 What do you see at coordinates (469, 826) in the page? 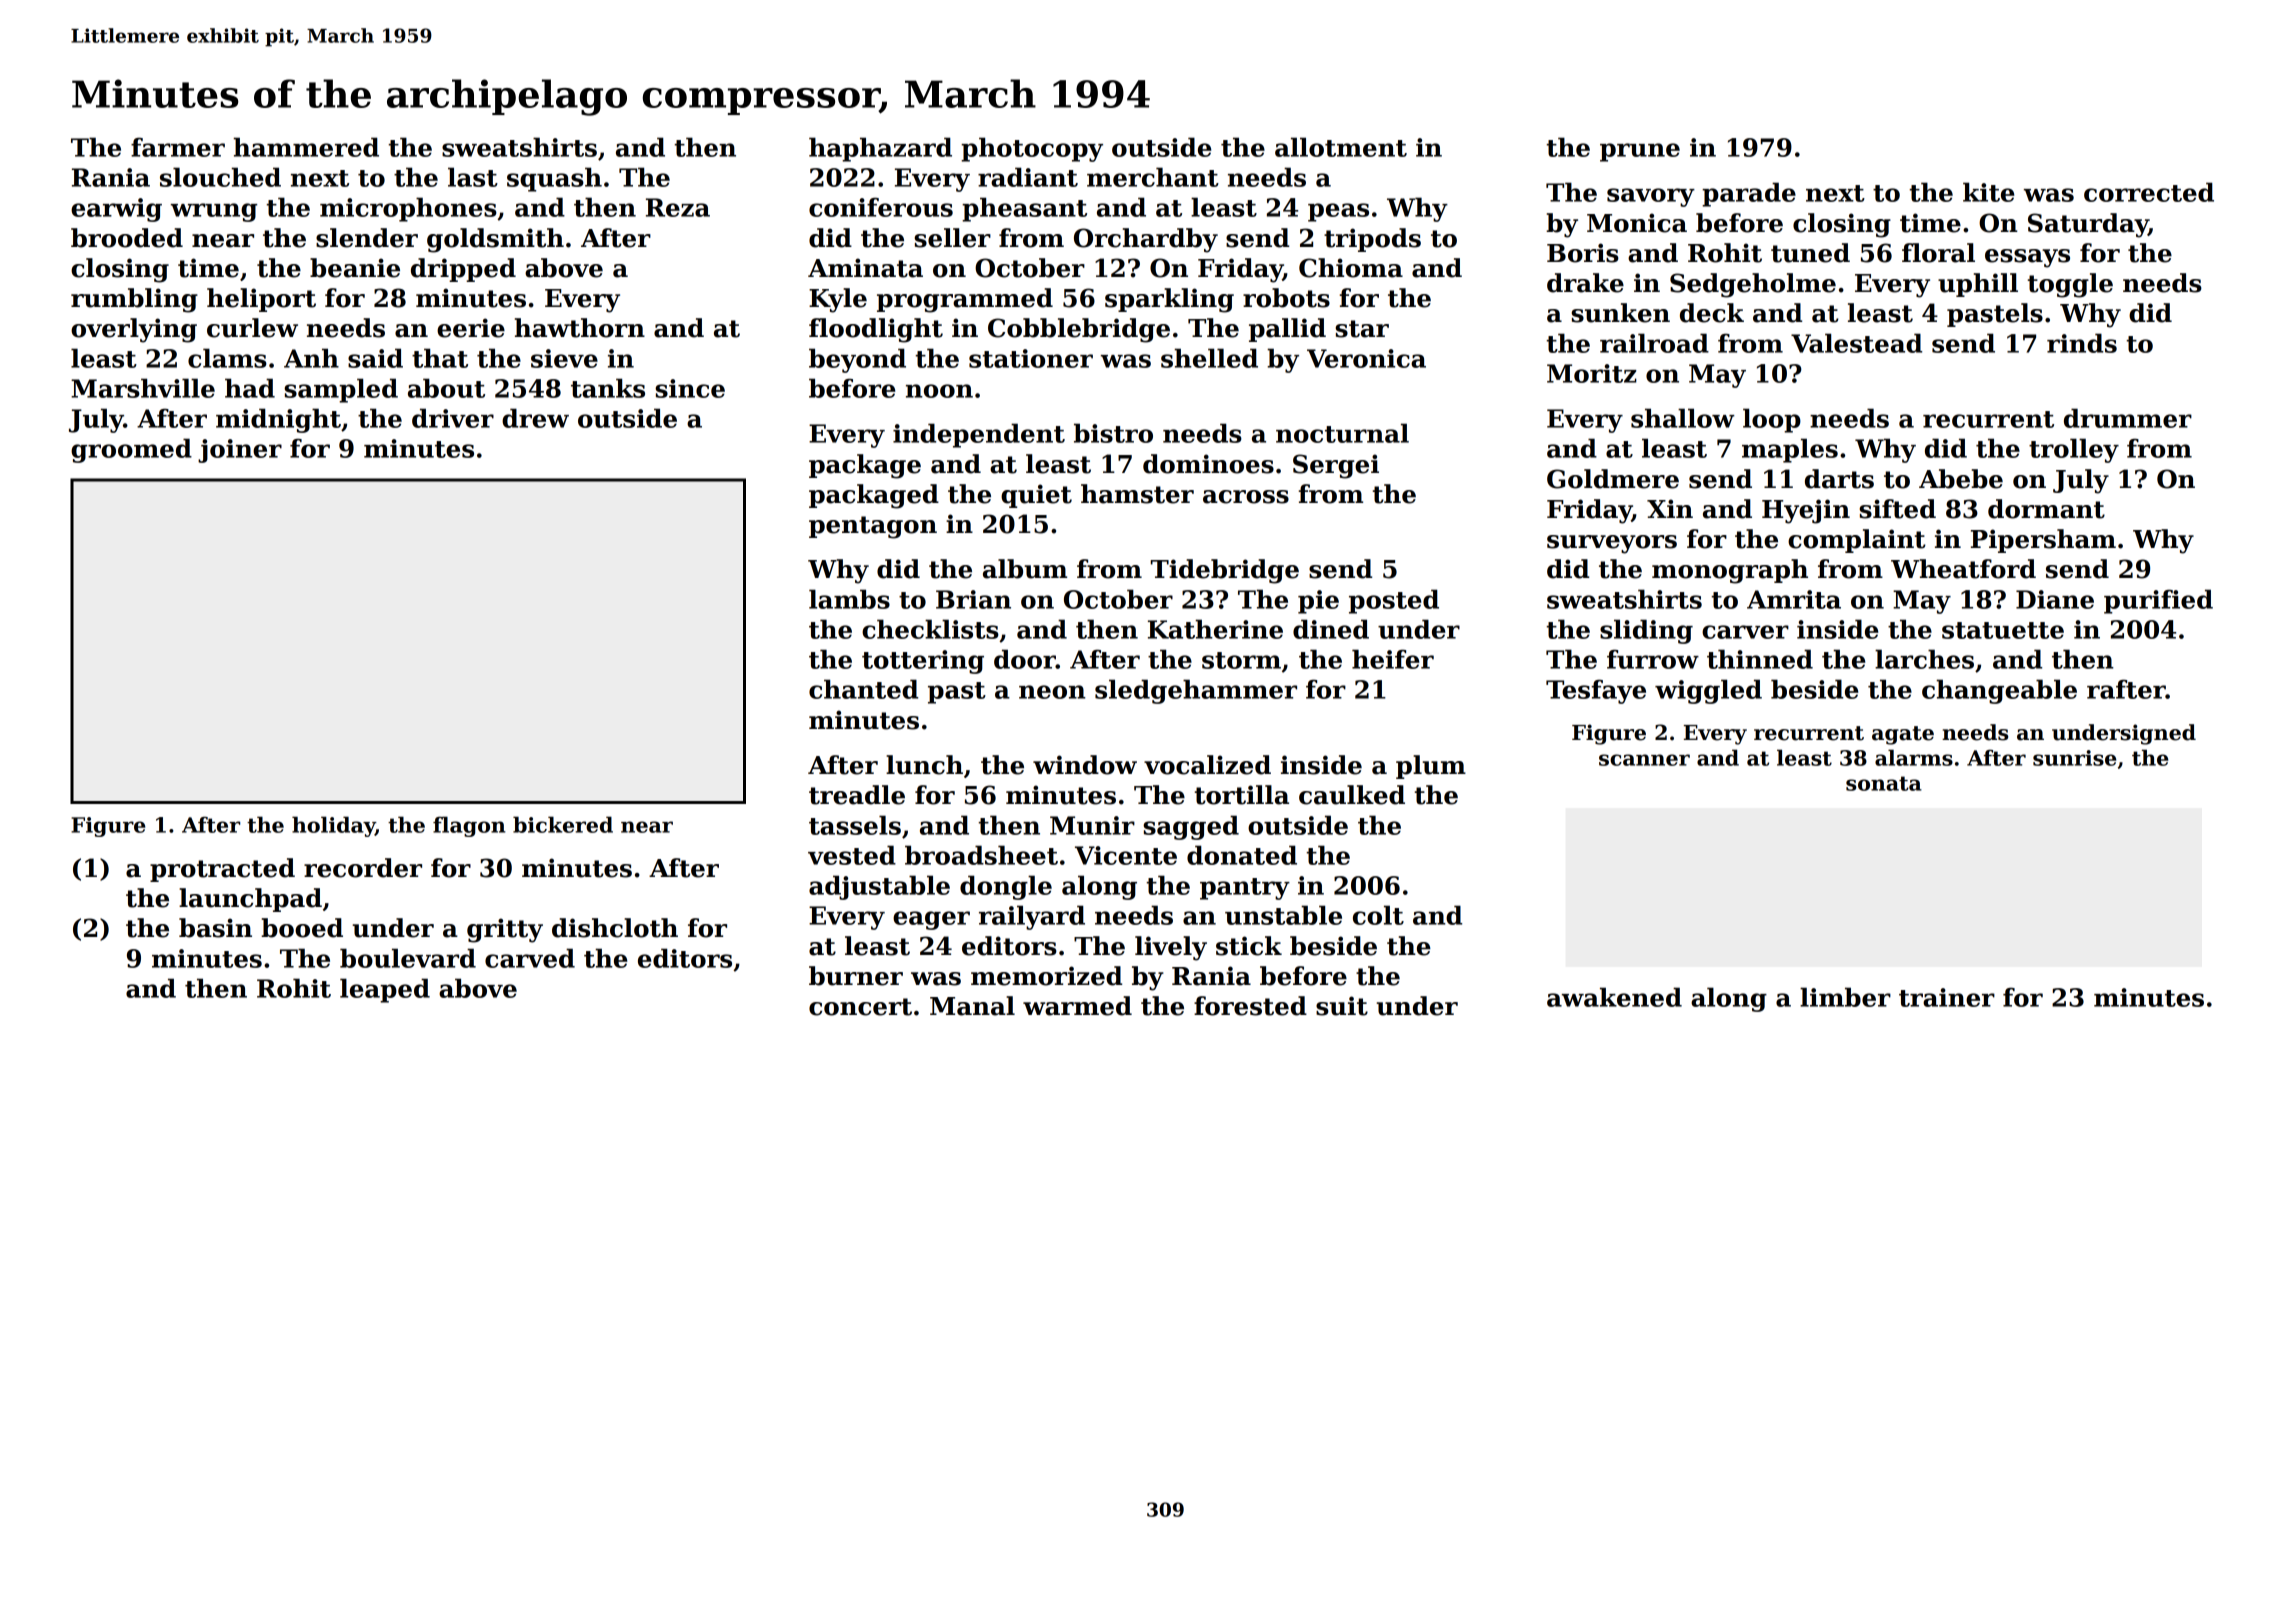
I see `flagon` at bounding box center [469, 826].
